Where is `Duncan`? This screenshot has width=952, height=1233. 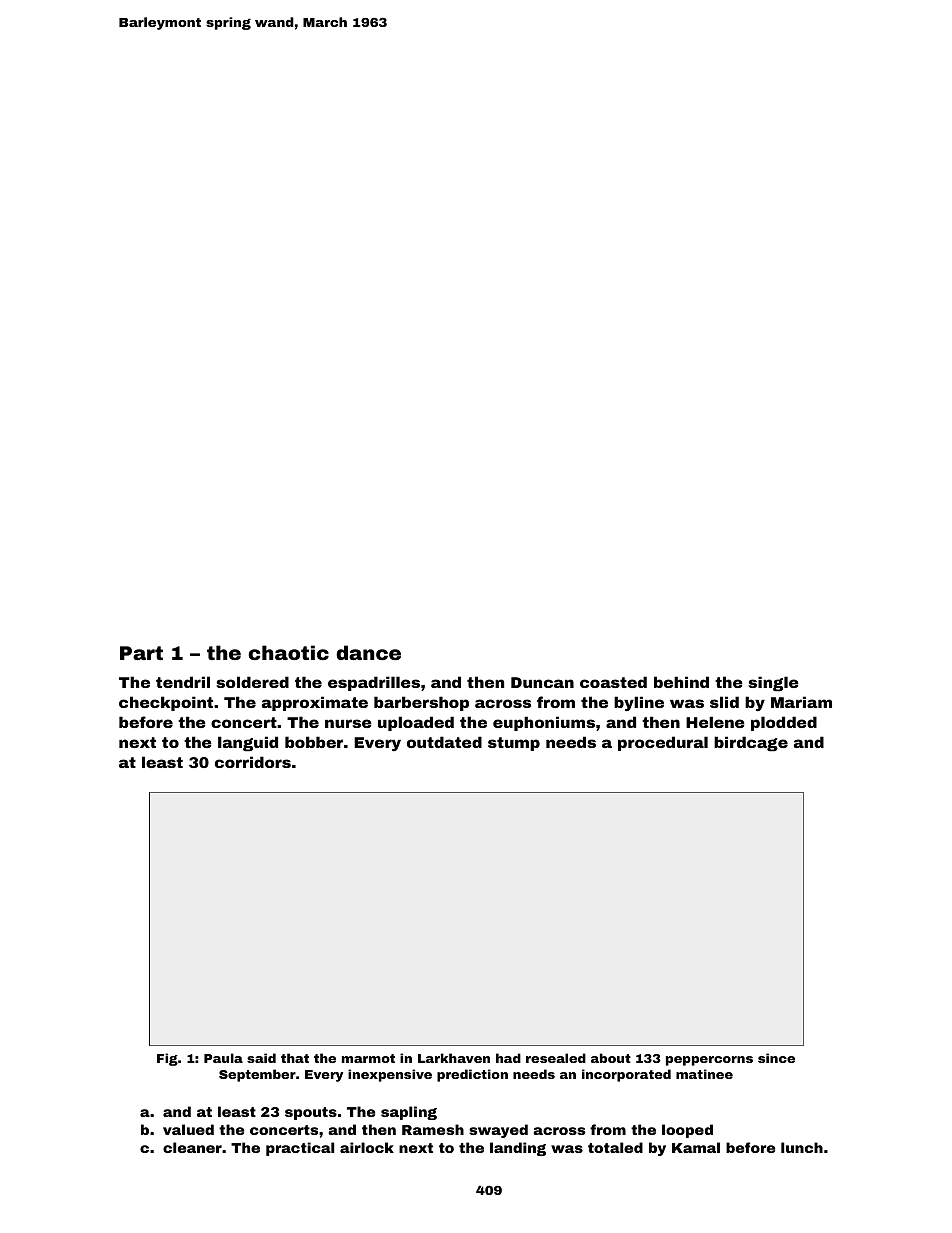 Duncan is located at coordinates (542, 682).
